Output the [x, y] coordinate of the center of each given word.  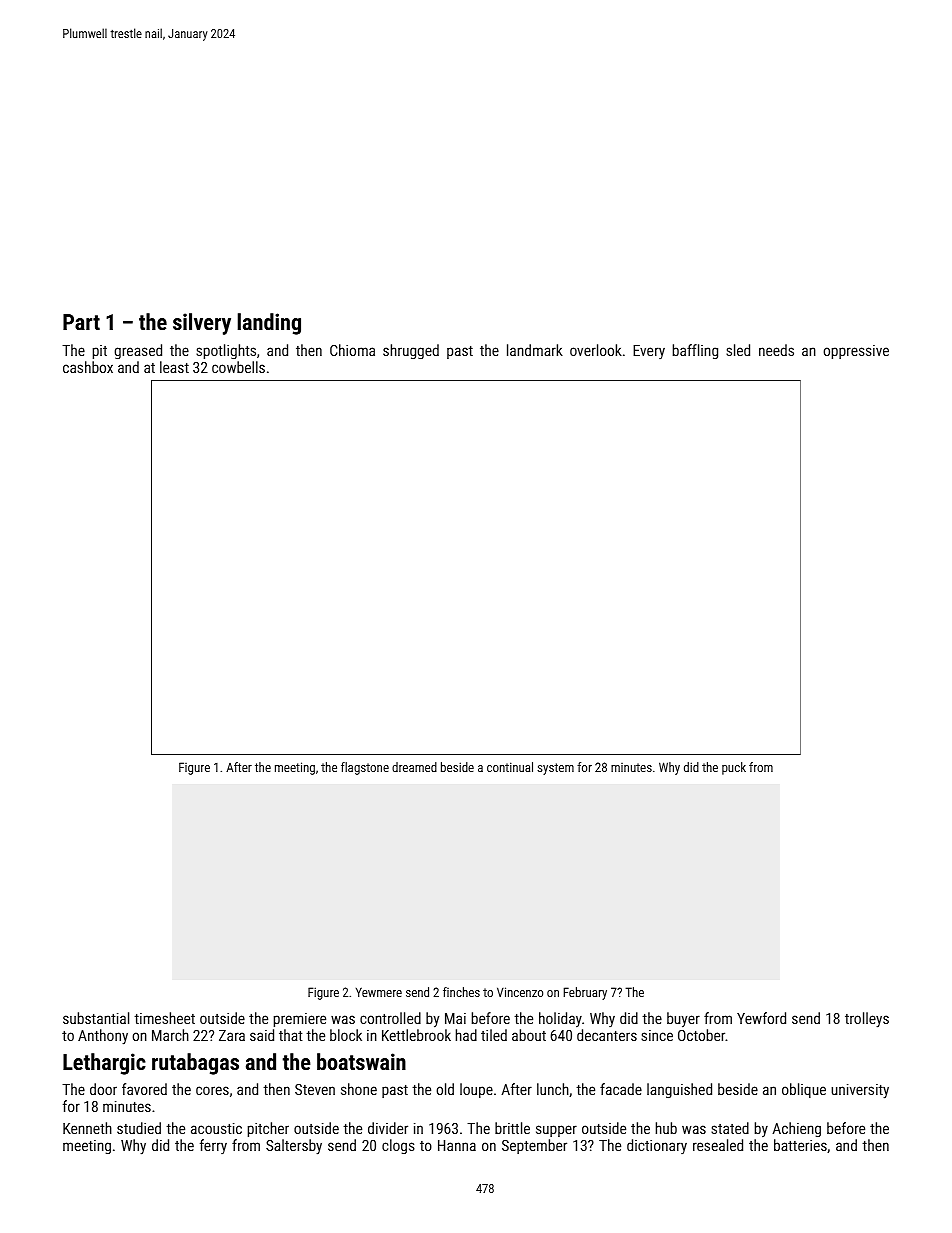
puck [734, 768]
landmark [535, 350]
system [555, 769]
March [170, 1035]
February [585, 993]
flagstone [365, 768]
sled [738, 350]
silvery [202, 324]
